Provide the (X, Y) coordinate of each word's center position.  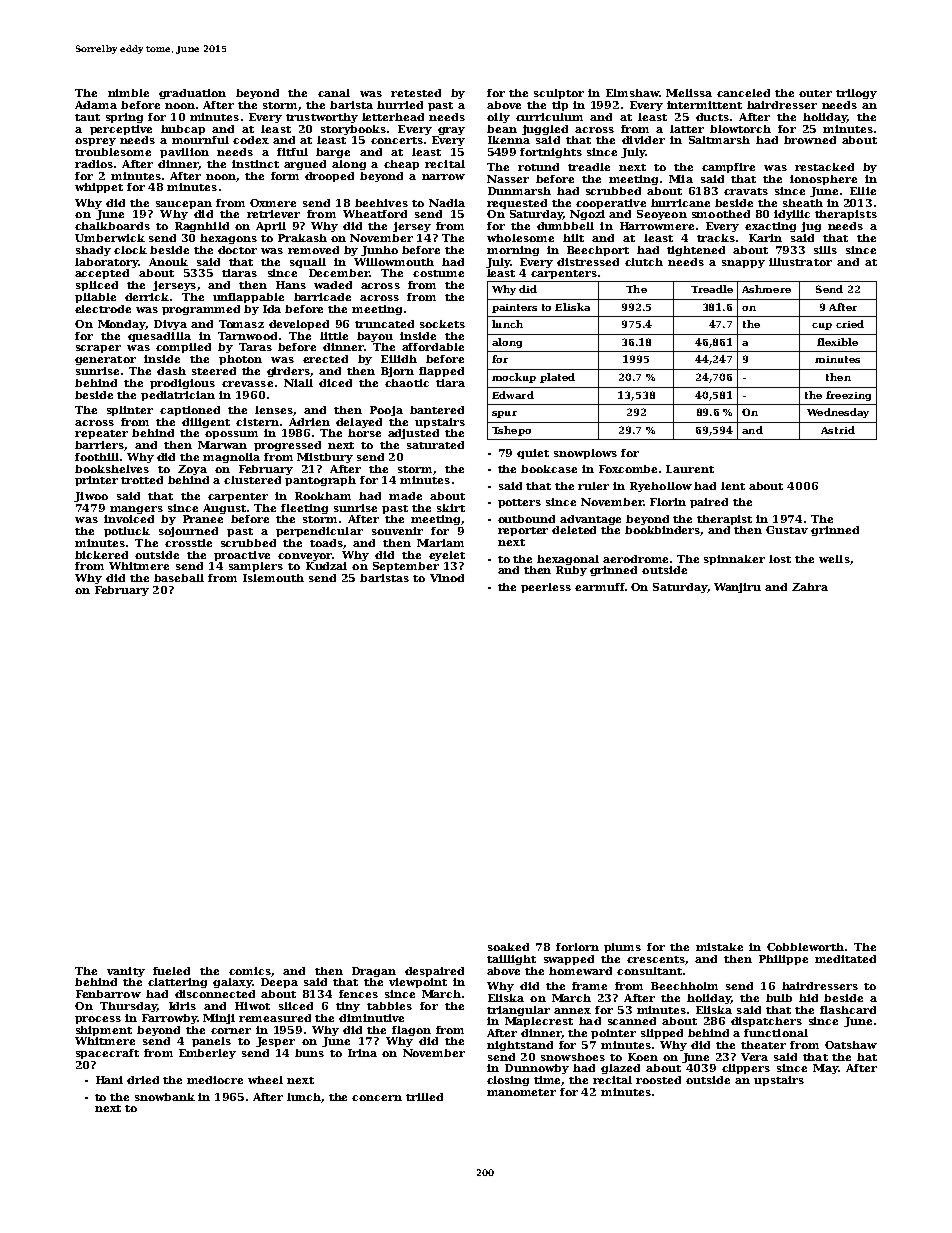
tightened (696, 251)
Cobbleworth (805, 947)
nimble (128, 93)
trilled (424, 1097)
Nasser (508, 179)
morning (513, 251)
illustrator (800, 262)
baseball (179, 578)
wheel (265, 1080)
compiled (183, 348)
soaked (508, 947)
